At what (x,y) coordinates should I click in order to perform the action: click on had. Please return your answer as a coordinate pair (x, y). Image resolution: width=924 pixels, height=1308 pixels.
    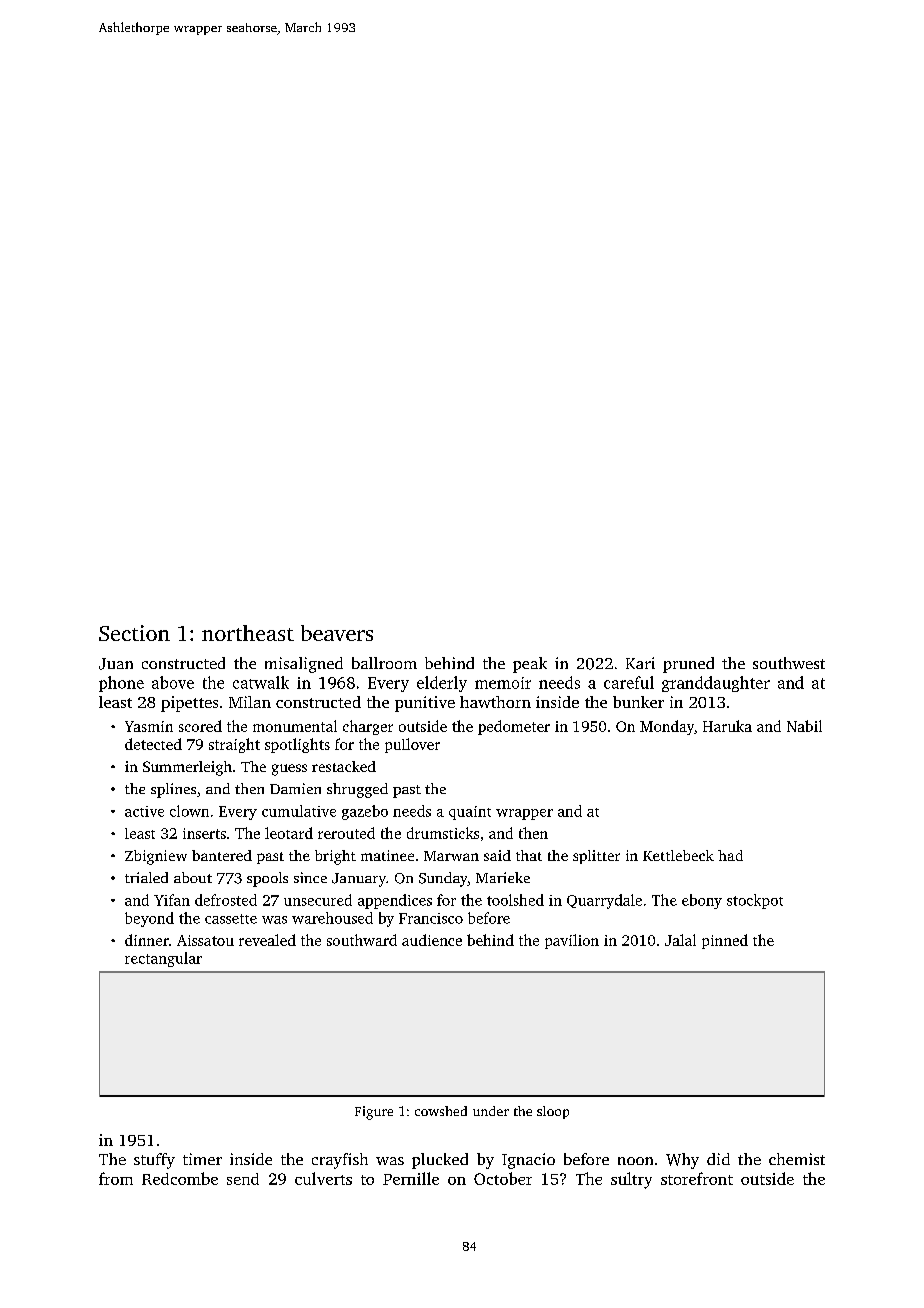
    Looking at the image, I should click on (730, 855).
